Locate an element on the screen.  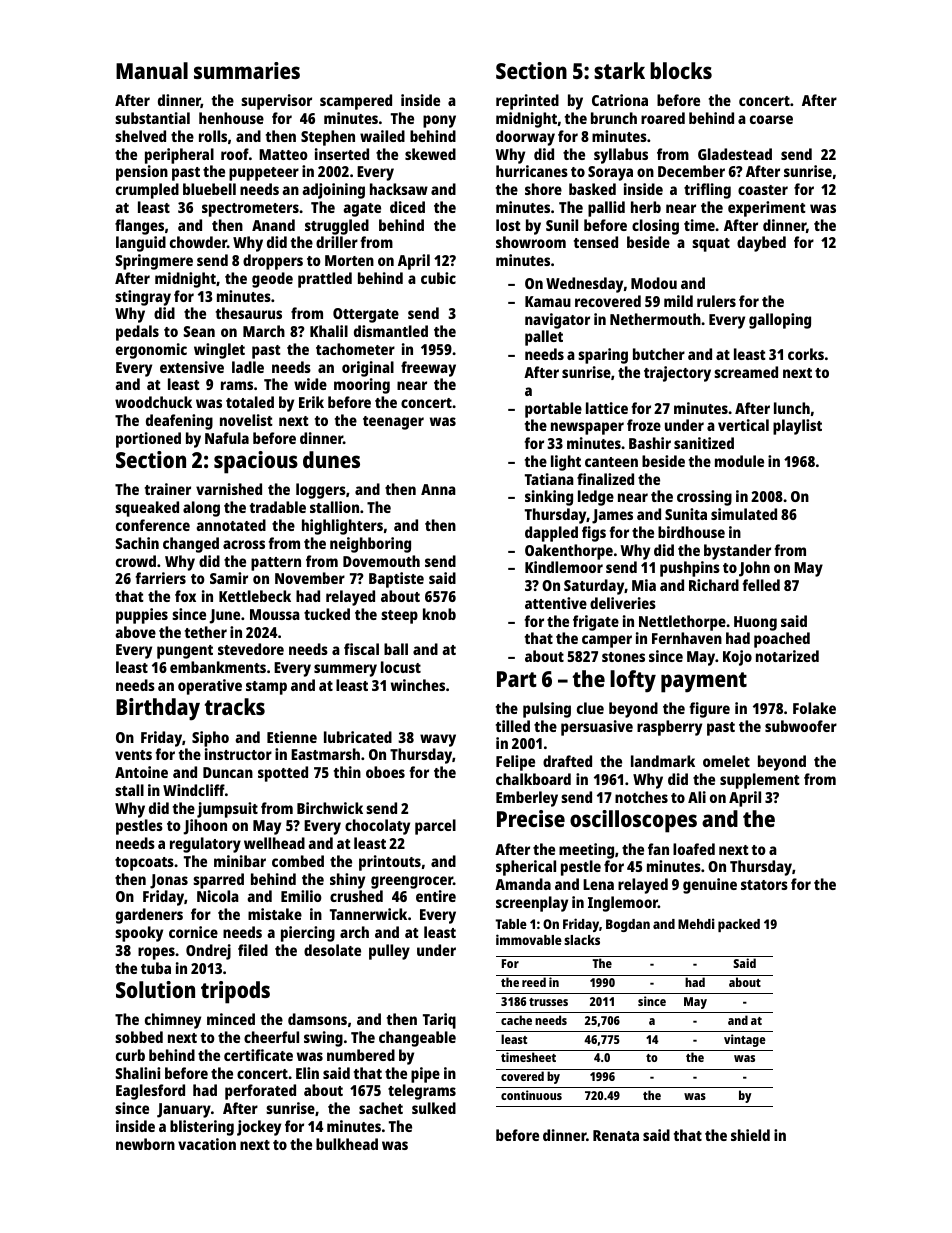
woodchuck is located at coordinates (153, 402).
